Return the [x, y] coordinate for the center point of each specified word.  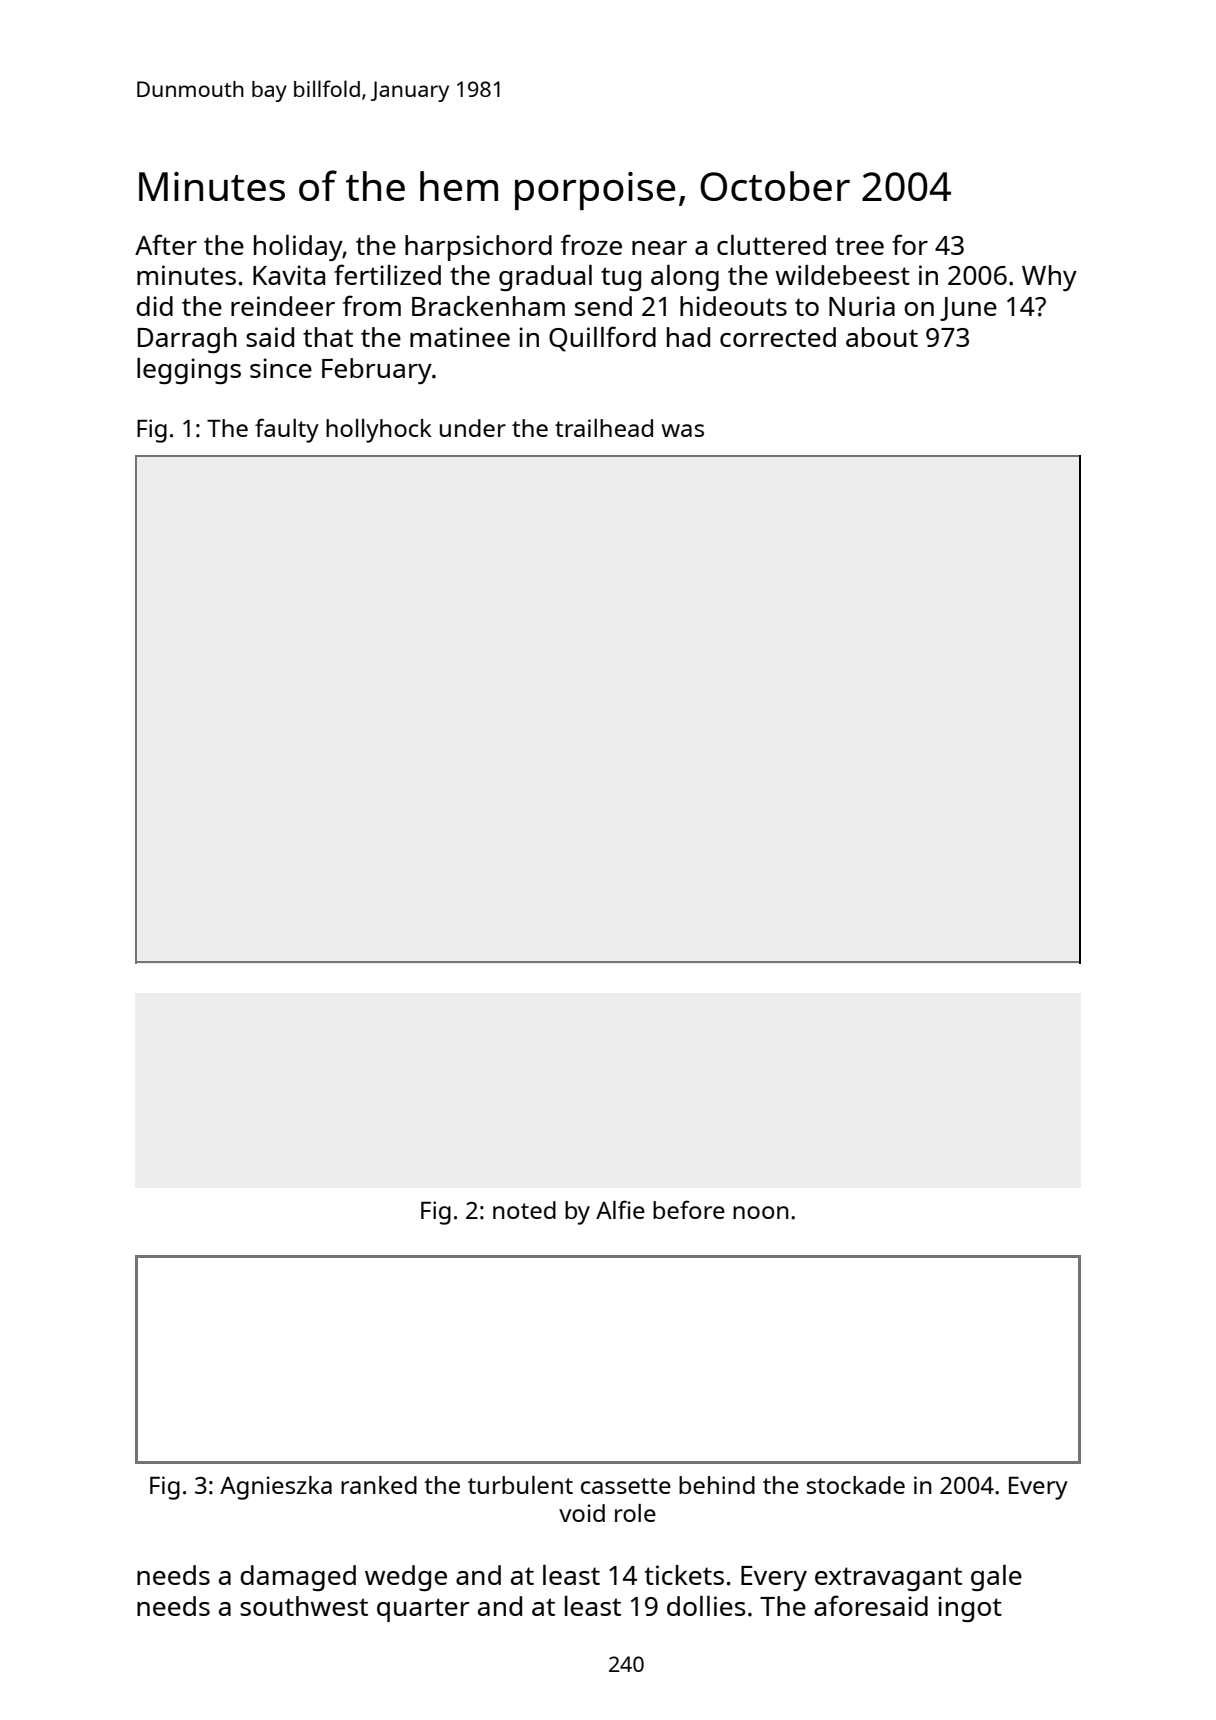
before [689, 1209]
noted [524, 1210]
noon [761, 1212]
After [166, 244]
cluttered [771, 245]
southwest [304, 1606]
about [882, 337]
